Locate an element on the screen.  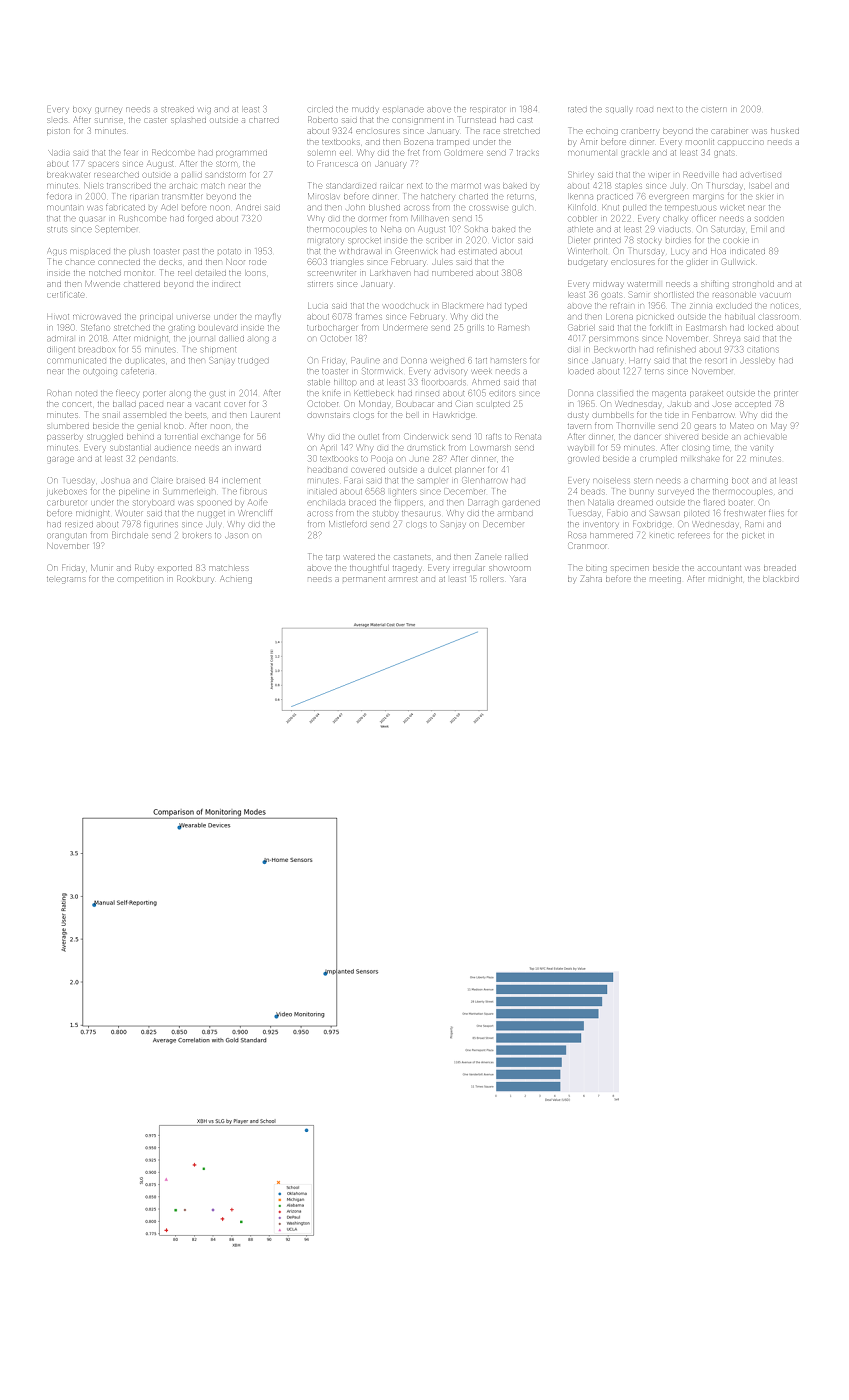
husked is located at coordinates (785, 131).
